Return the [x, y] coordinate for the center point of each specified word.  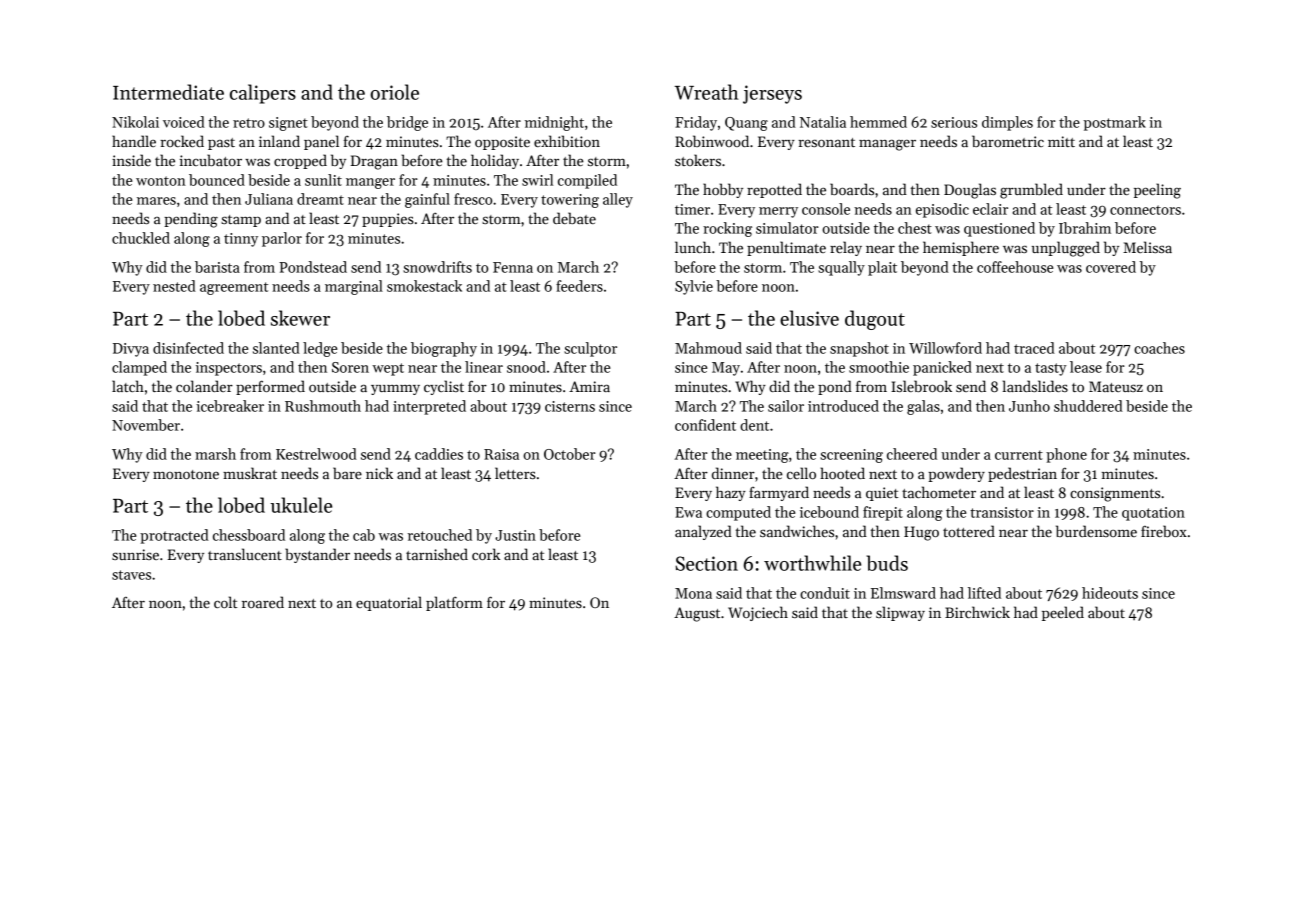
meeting [762, 456]
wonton [161, 181]
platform [454, 603]
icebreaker [230, 406]
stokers [698, 160]
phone [1066, 455]
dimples [1007, 123]
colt [226, 602]
